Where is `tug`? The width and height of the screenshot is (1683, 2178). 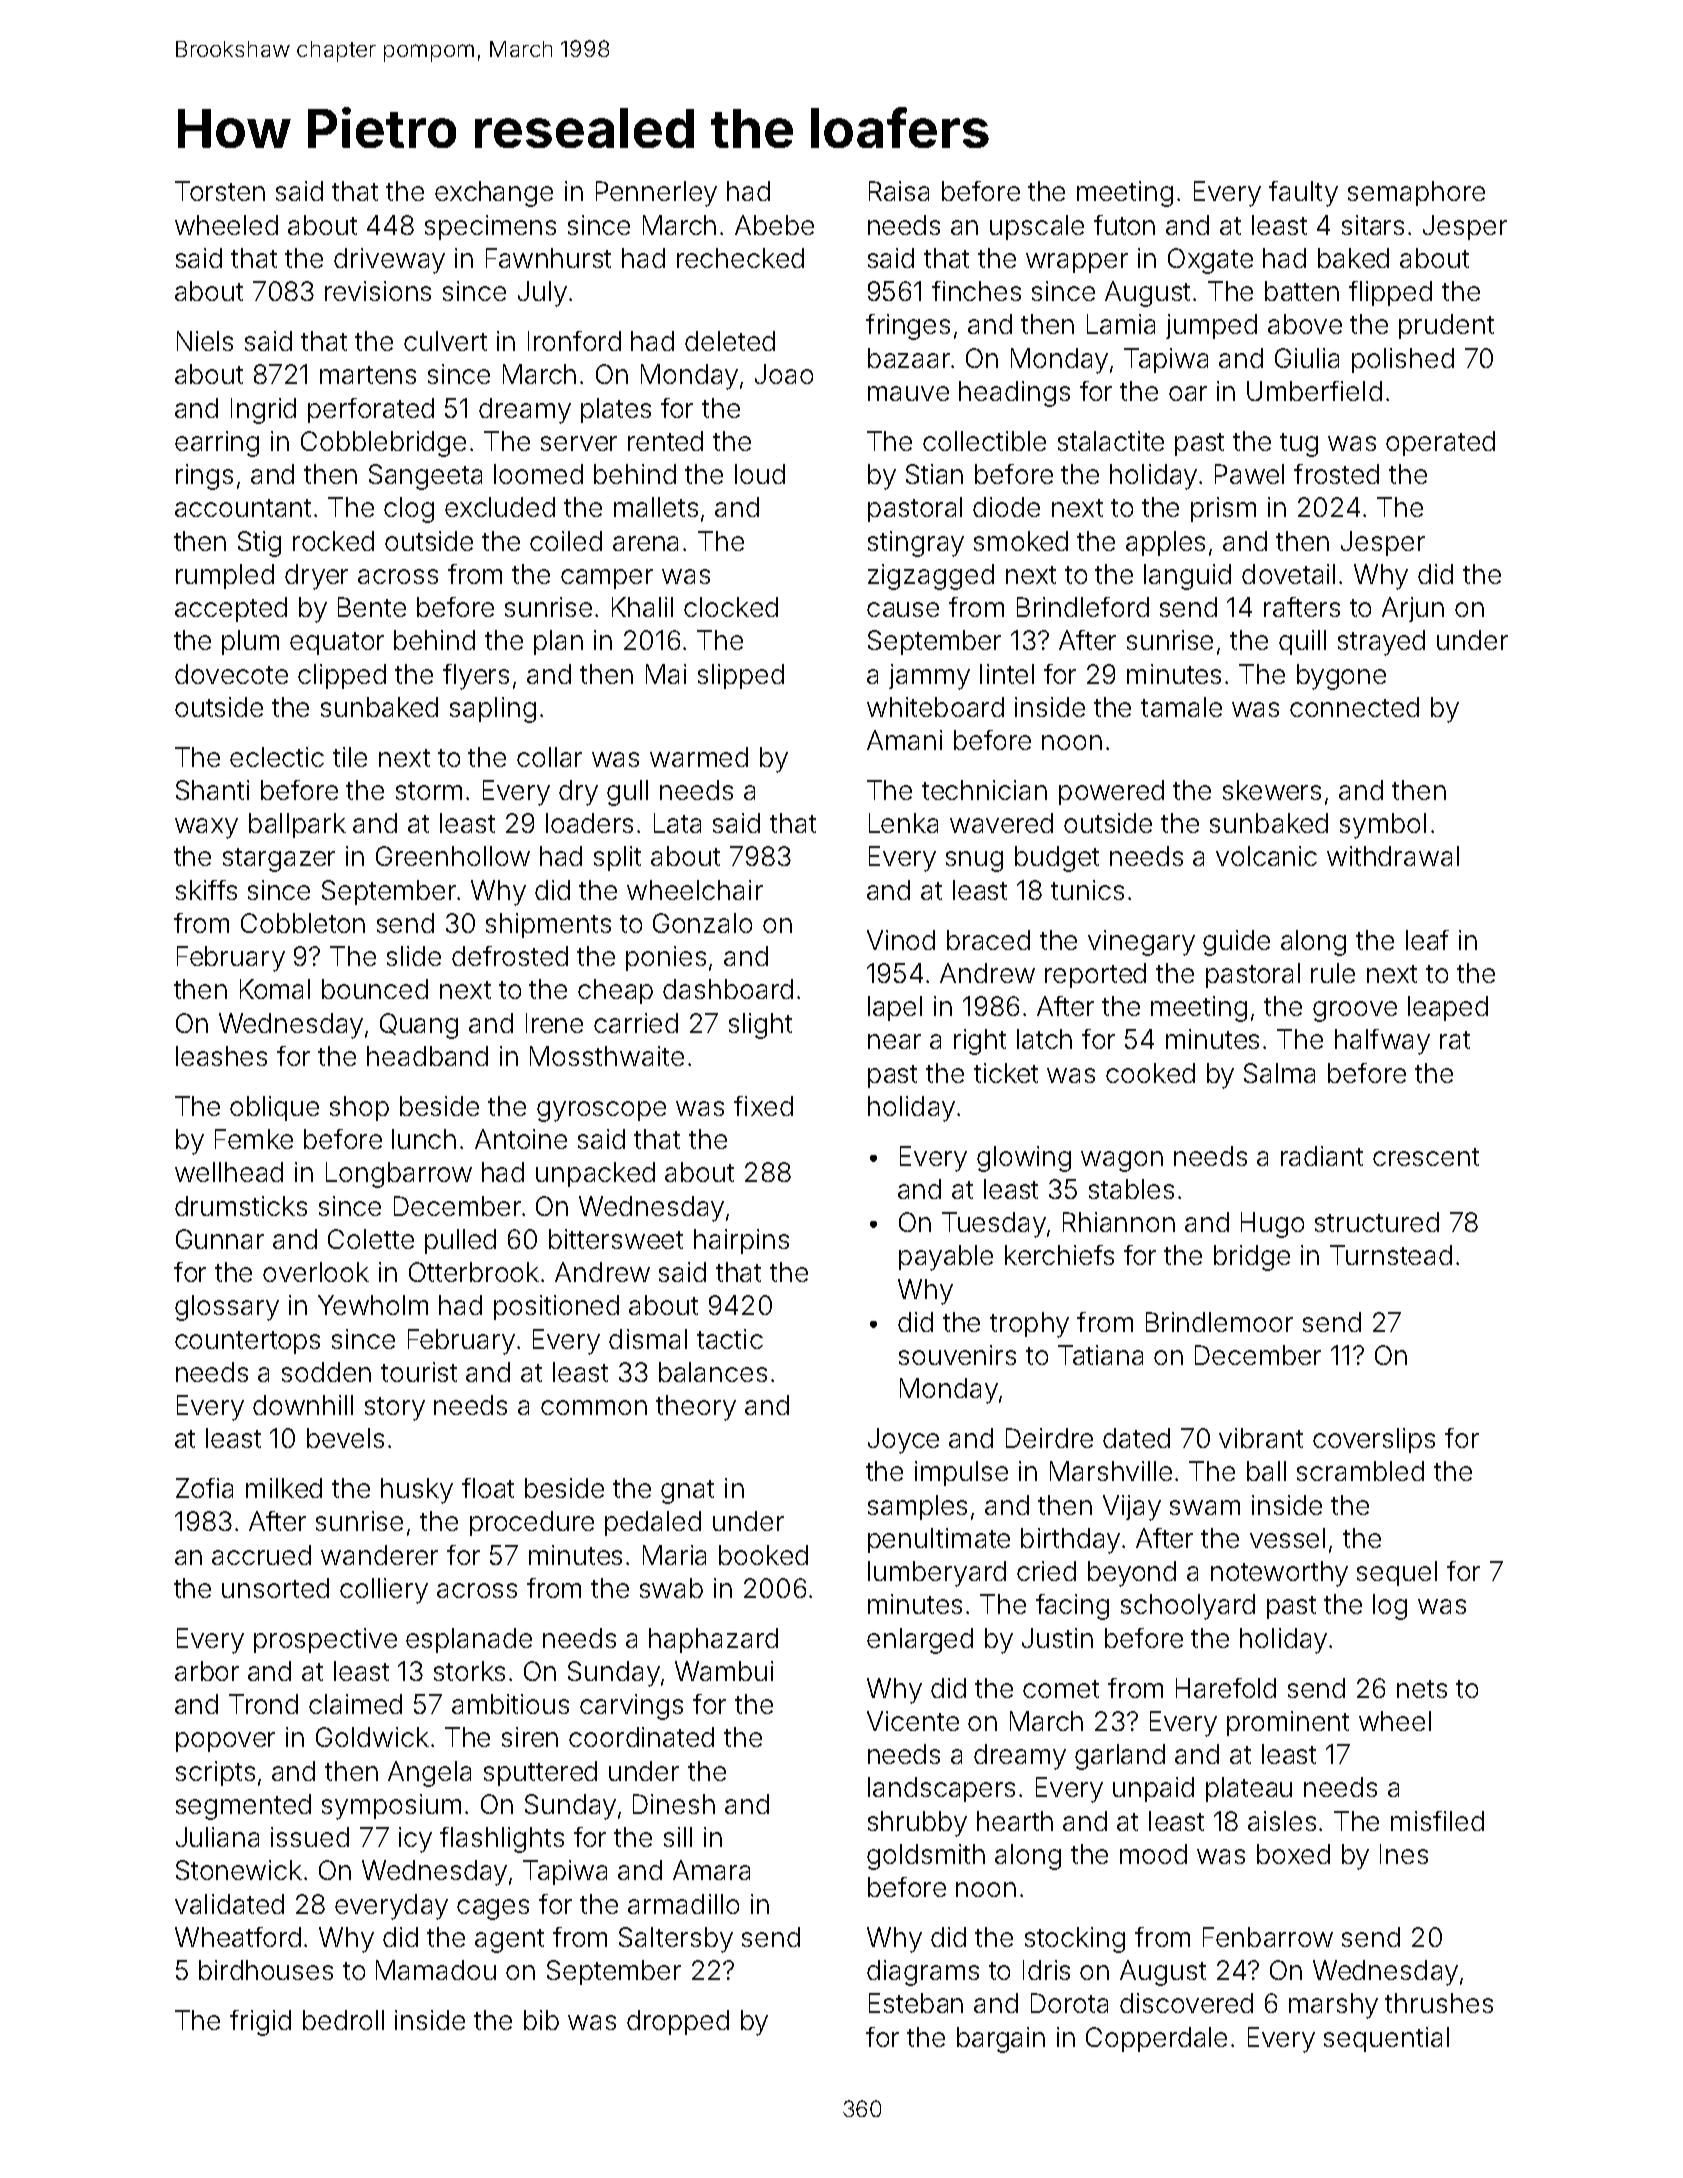 tug is located at coordinates (1299, 445).
